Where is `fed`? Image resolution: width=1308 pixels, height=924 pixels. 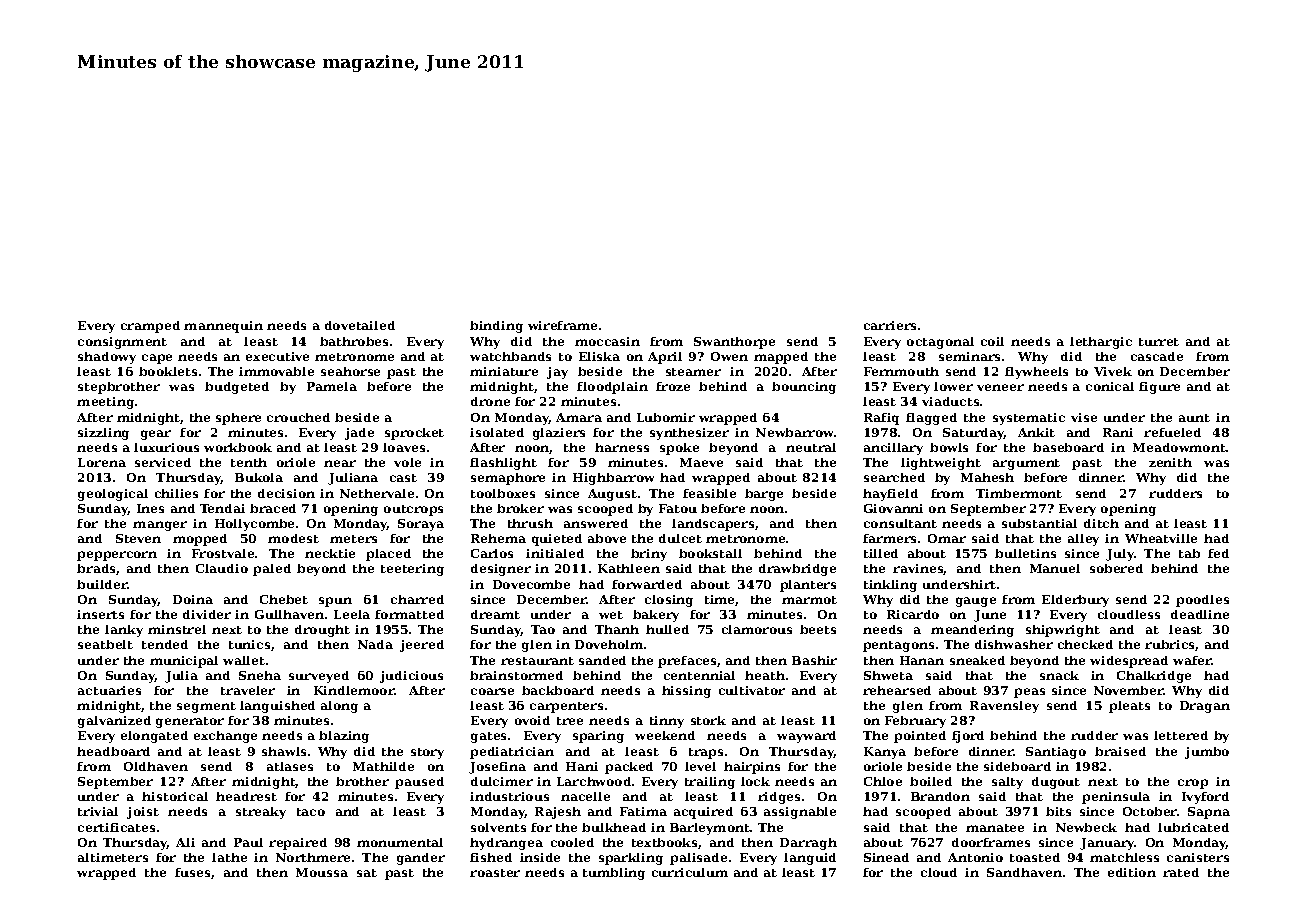 fed is located at coordinates (1218, 553).
